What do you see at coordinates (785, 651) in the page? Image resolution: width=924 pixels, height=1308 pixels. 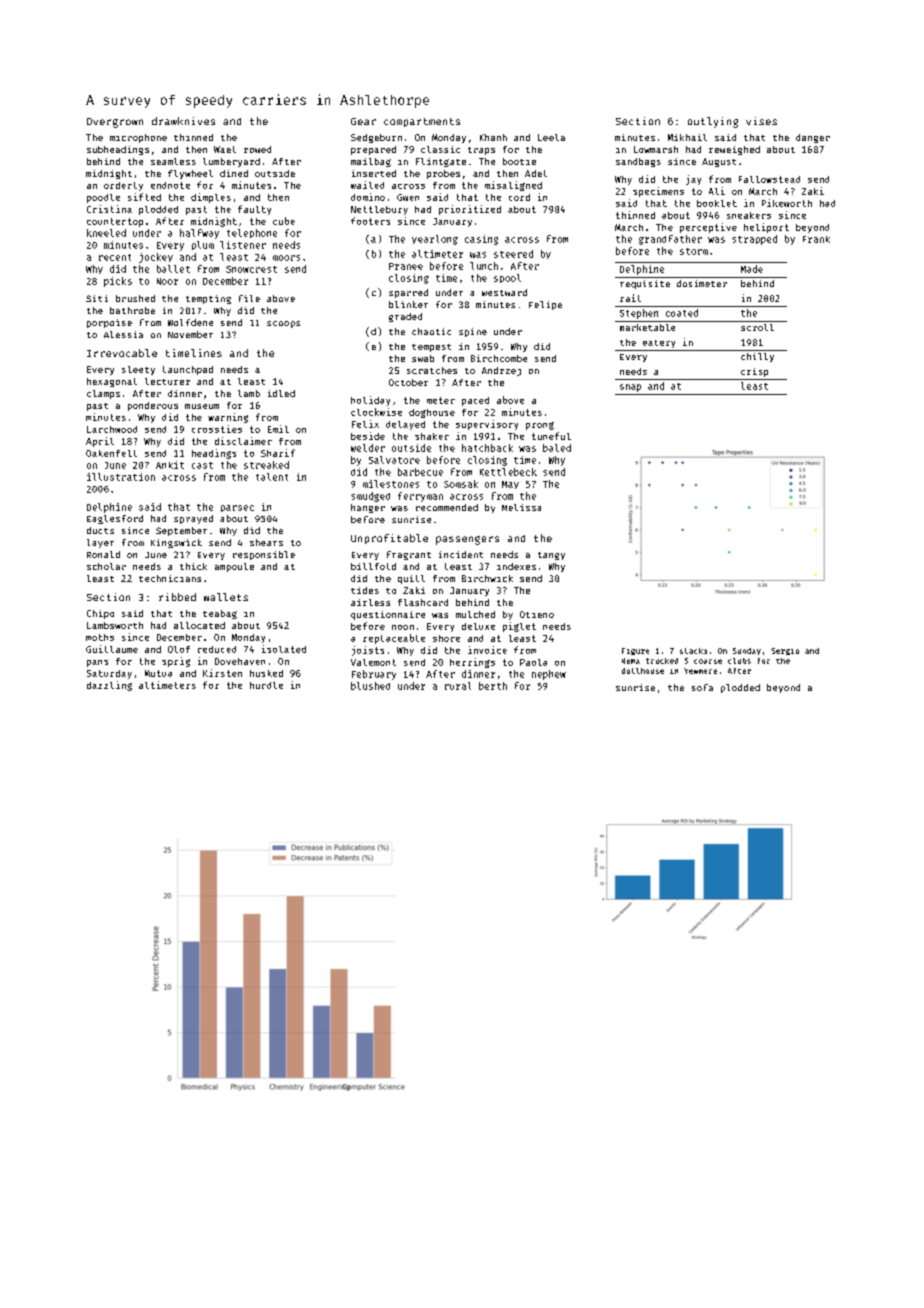 I see `Sergio` at bounding box center [785, 651].
